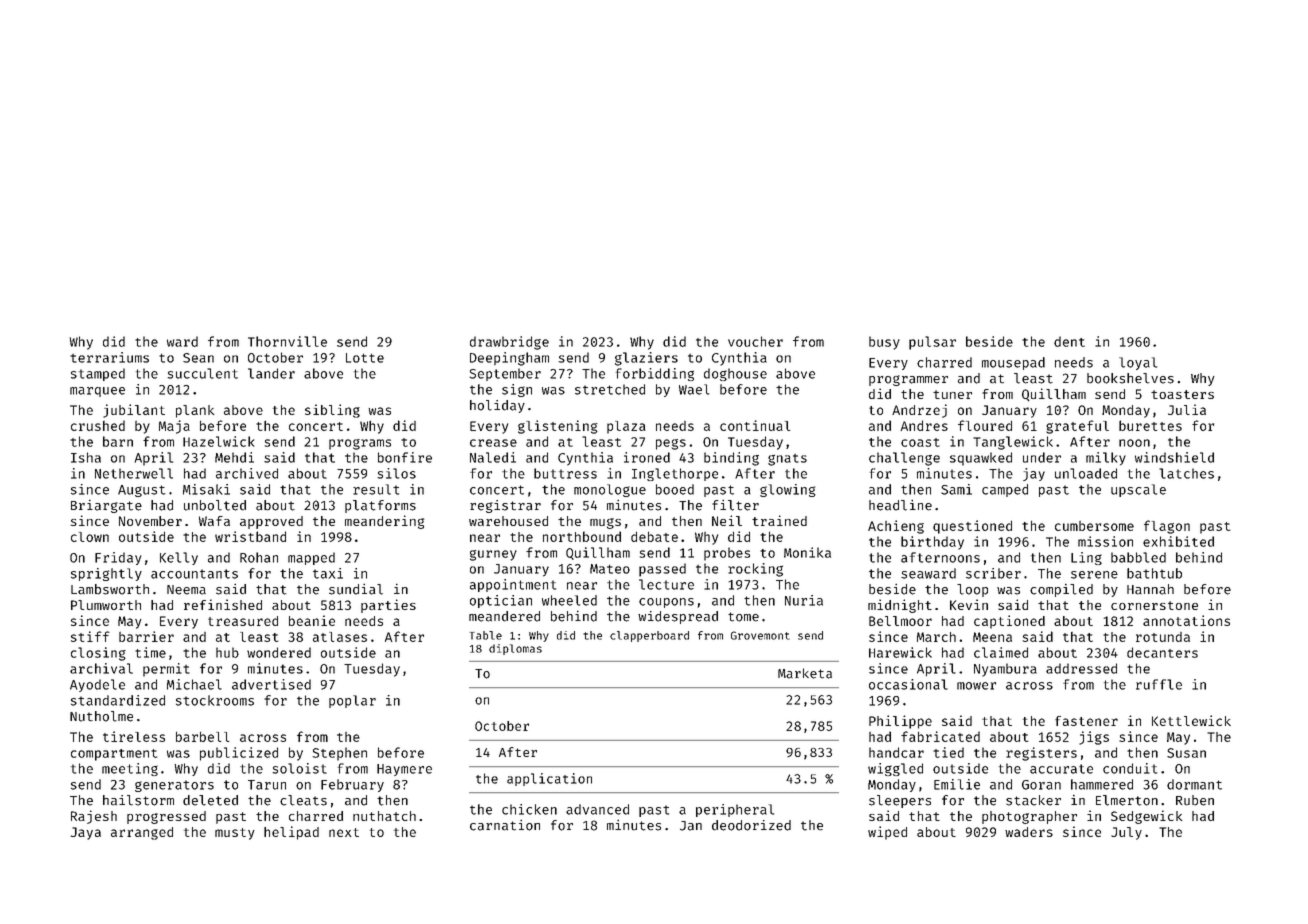  Describe the element at coordinates (1086, 721) in the screenshot. I see `fastener` at that location.
